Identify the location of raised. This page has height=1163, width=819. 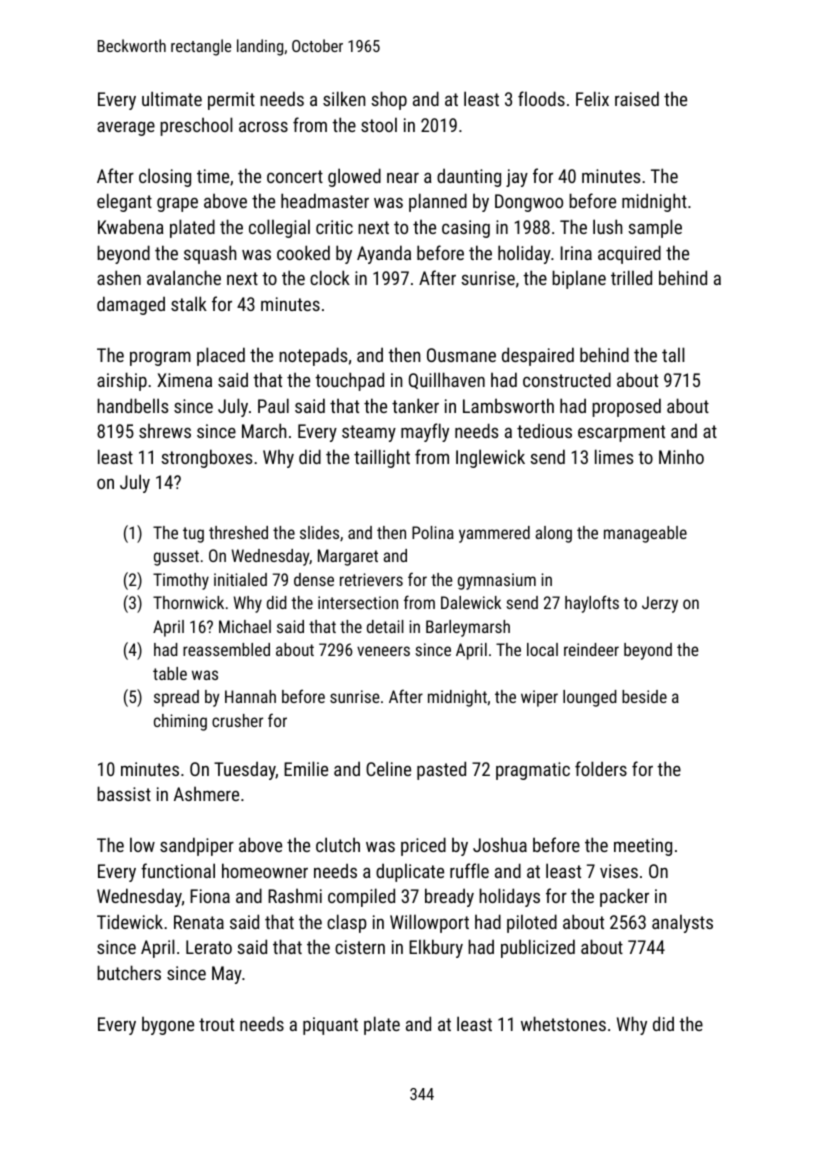
(637, 98).
